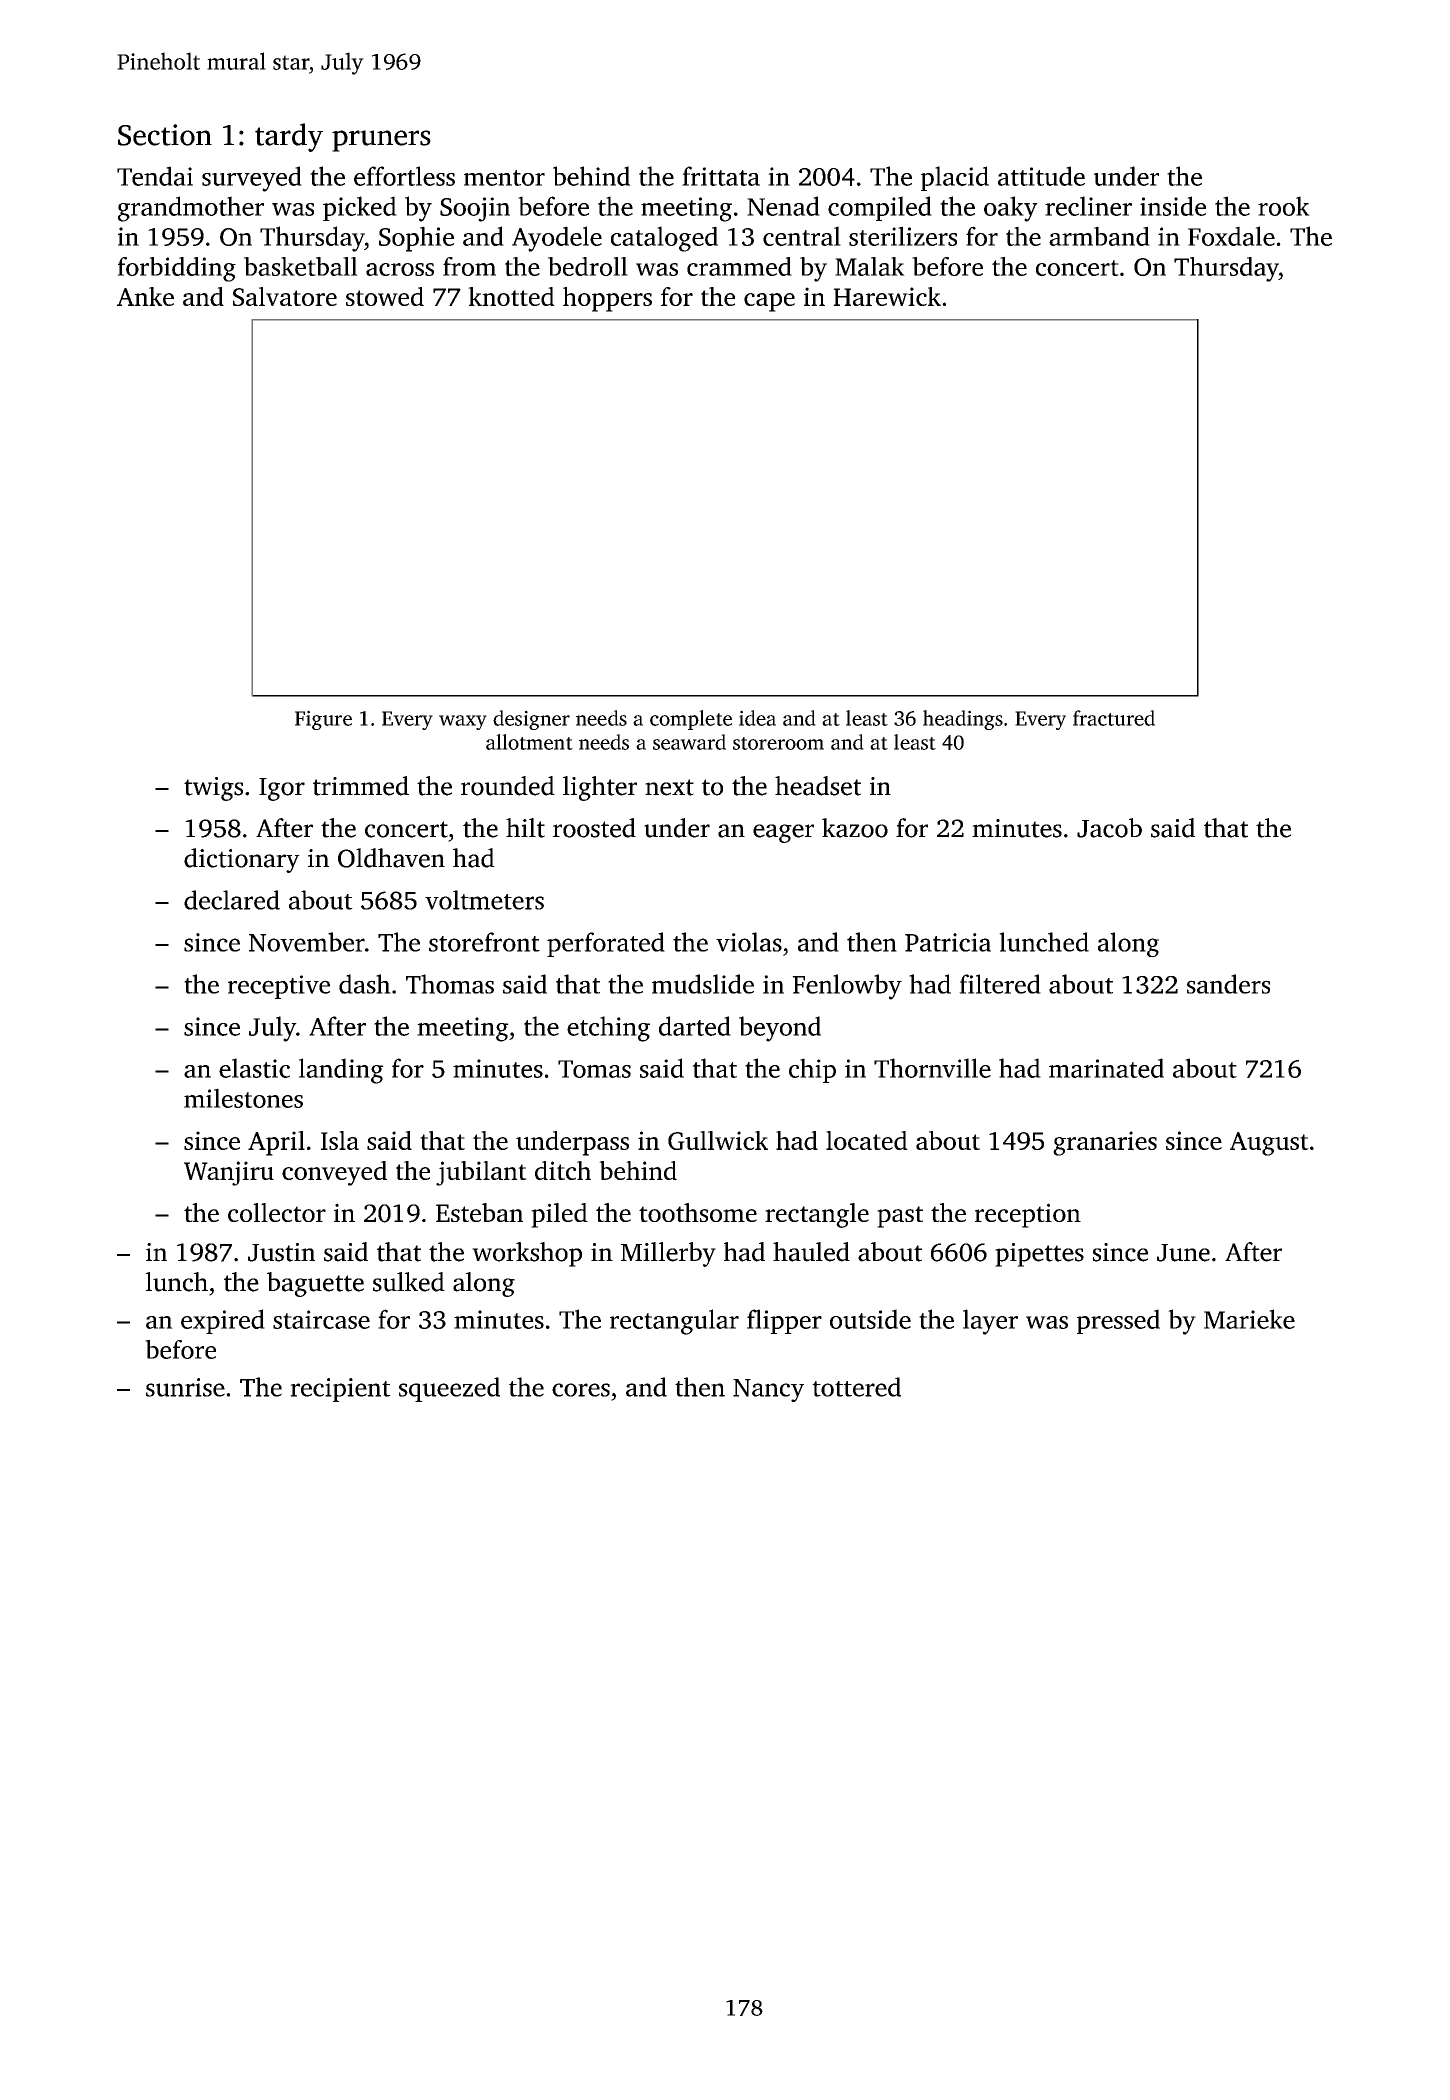 The image size is (1450, 2100). I want to click on attitude, so click(1041, 176).
